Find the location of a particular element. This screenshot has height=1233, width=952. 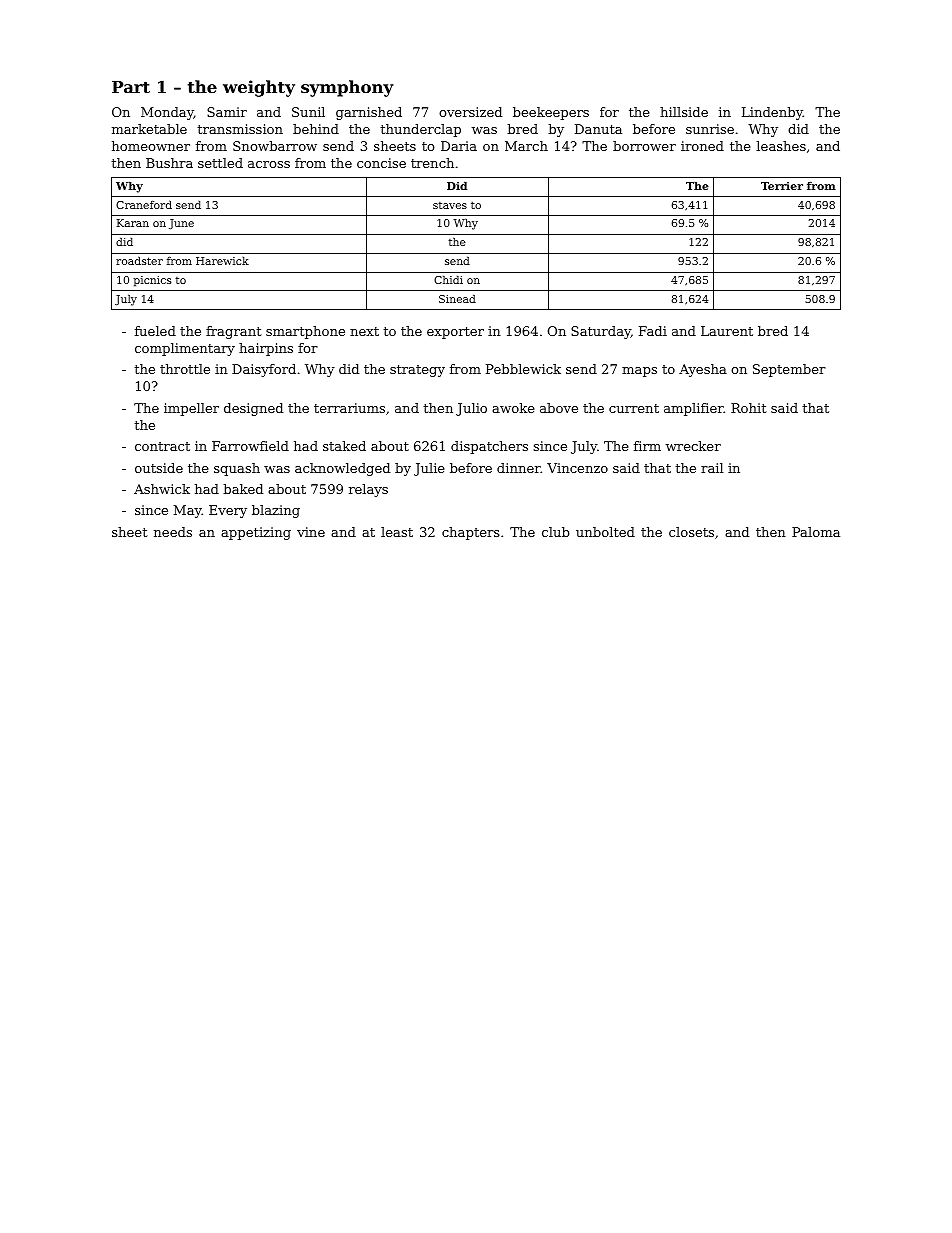

weighty is located at coordinates (259, 88).
